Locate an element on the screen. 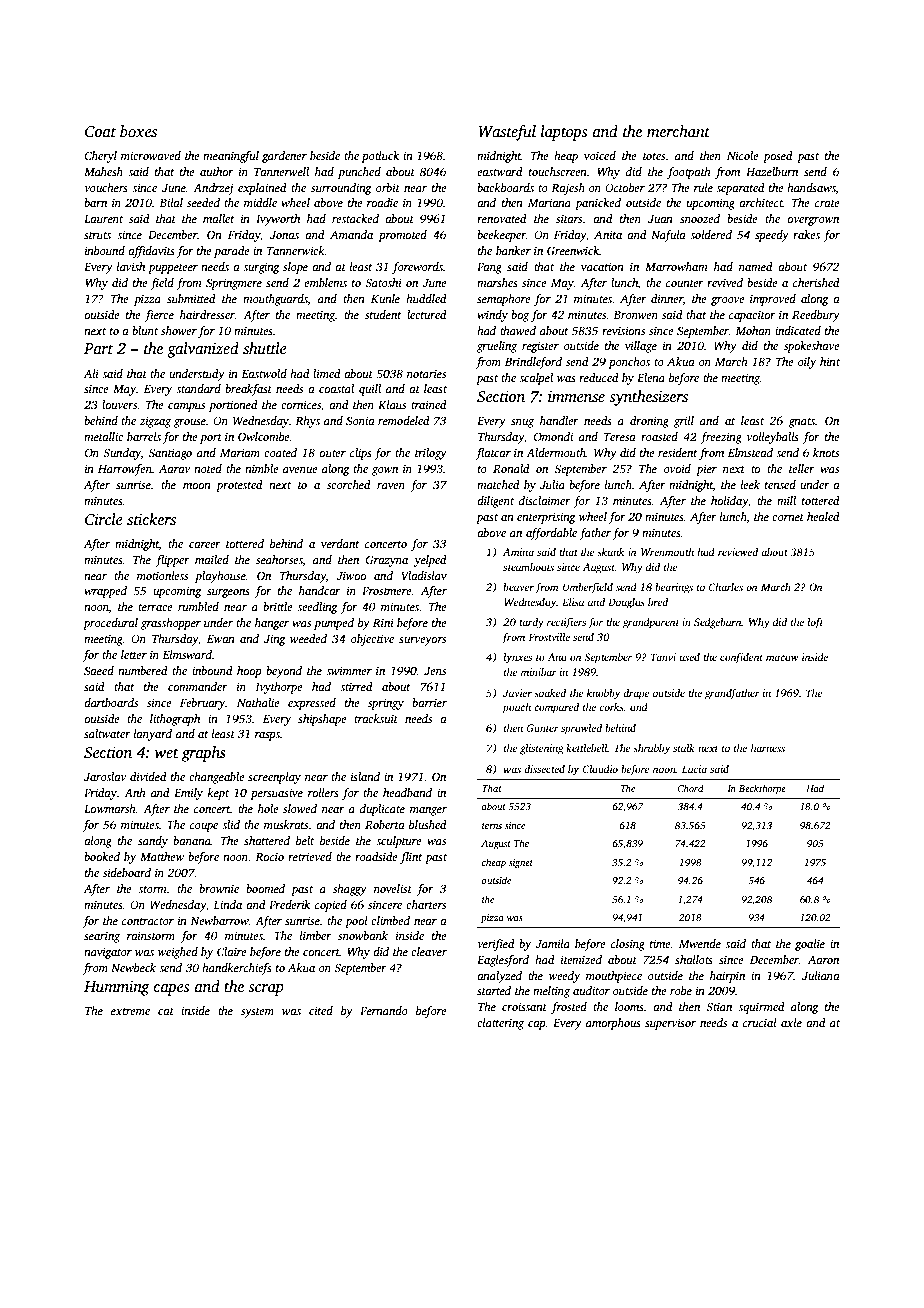 The image size is (924, 1308). Cheryl is located at coordinates (101, 157).
